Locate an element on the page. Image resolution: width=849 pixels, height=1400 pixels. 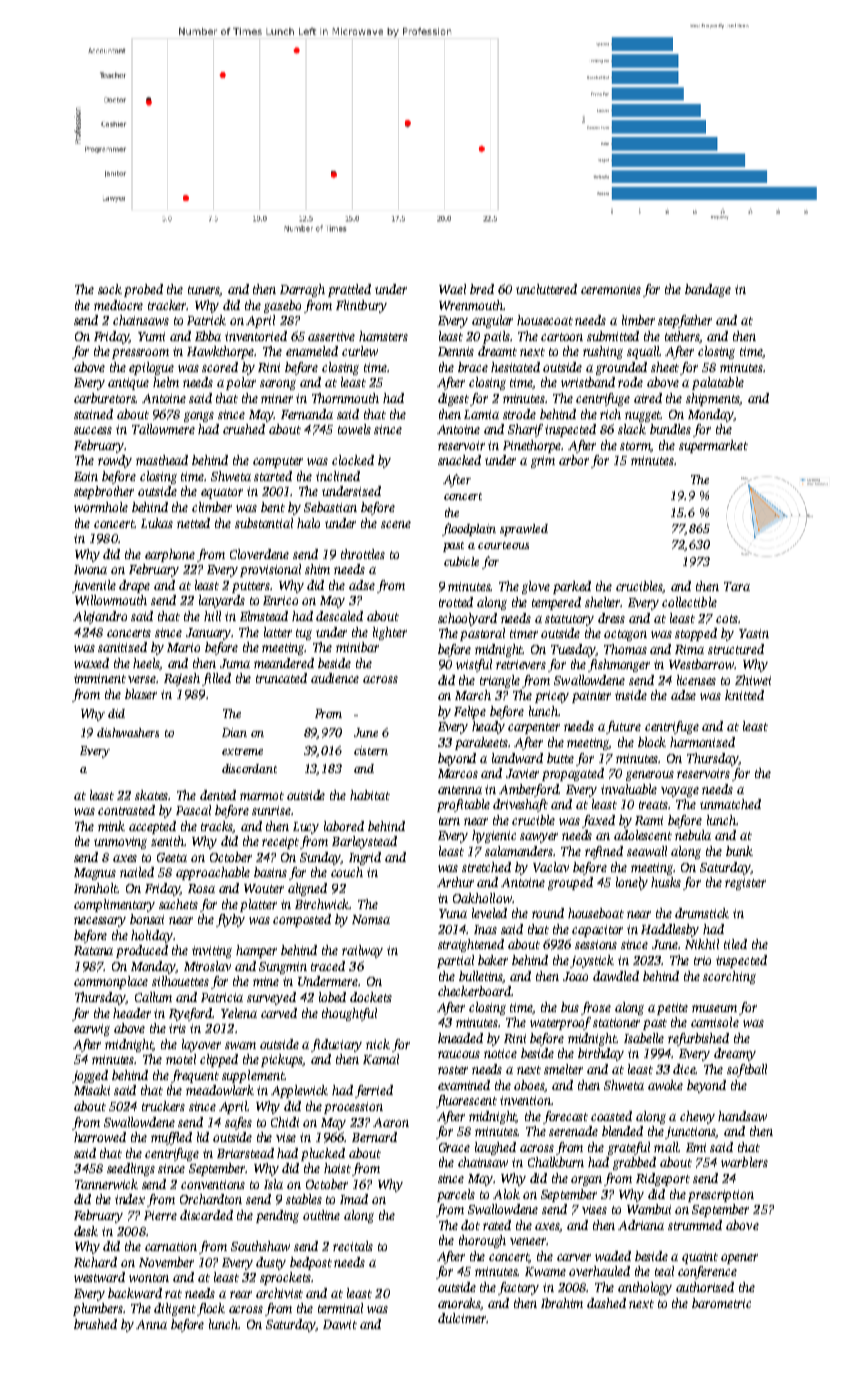
Alok is located at coordinates (506, 1194).
